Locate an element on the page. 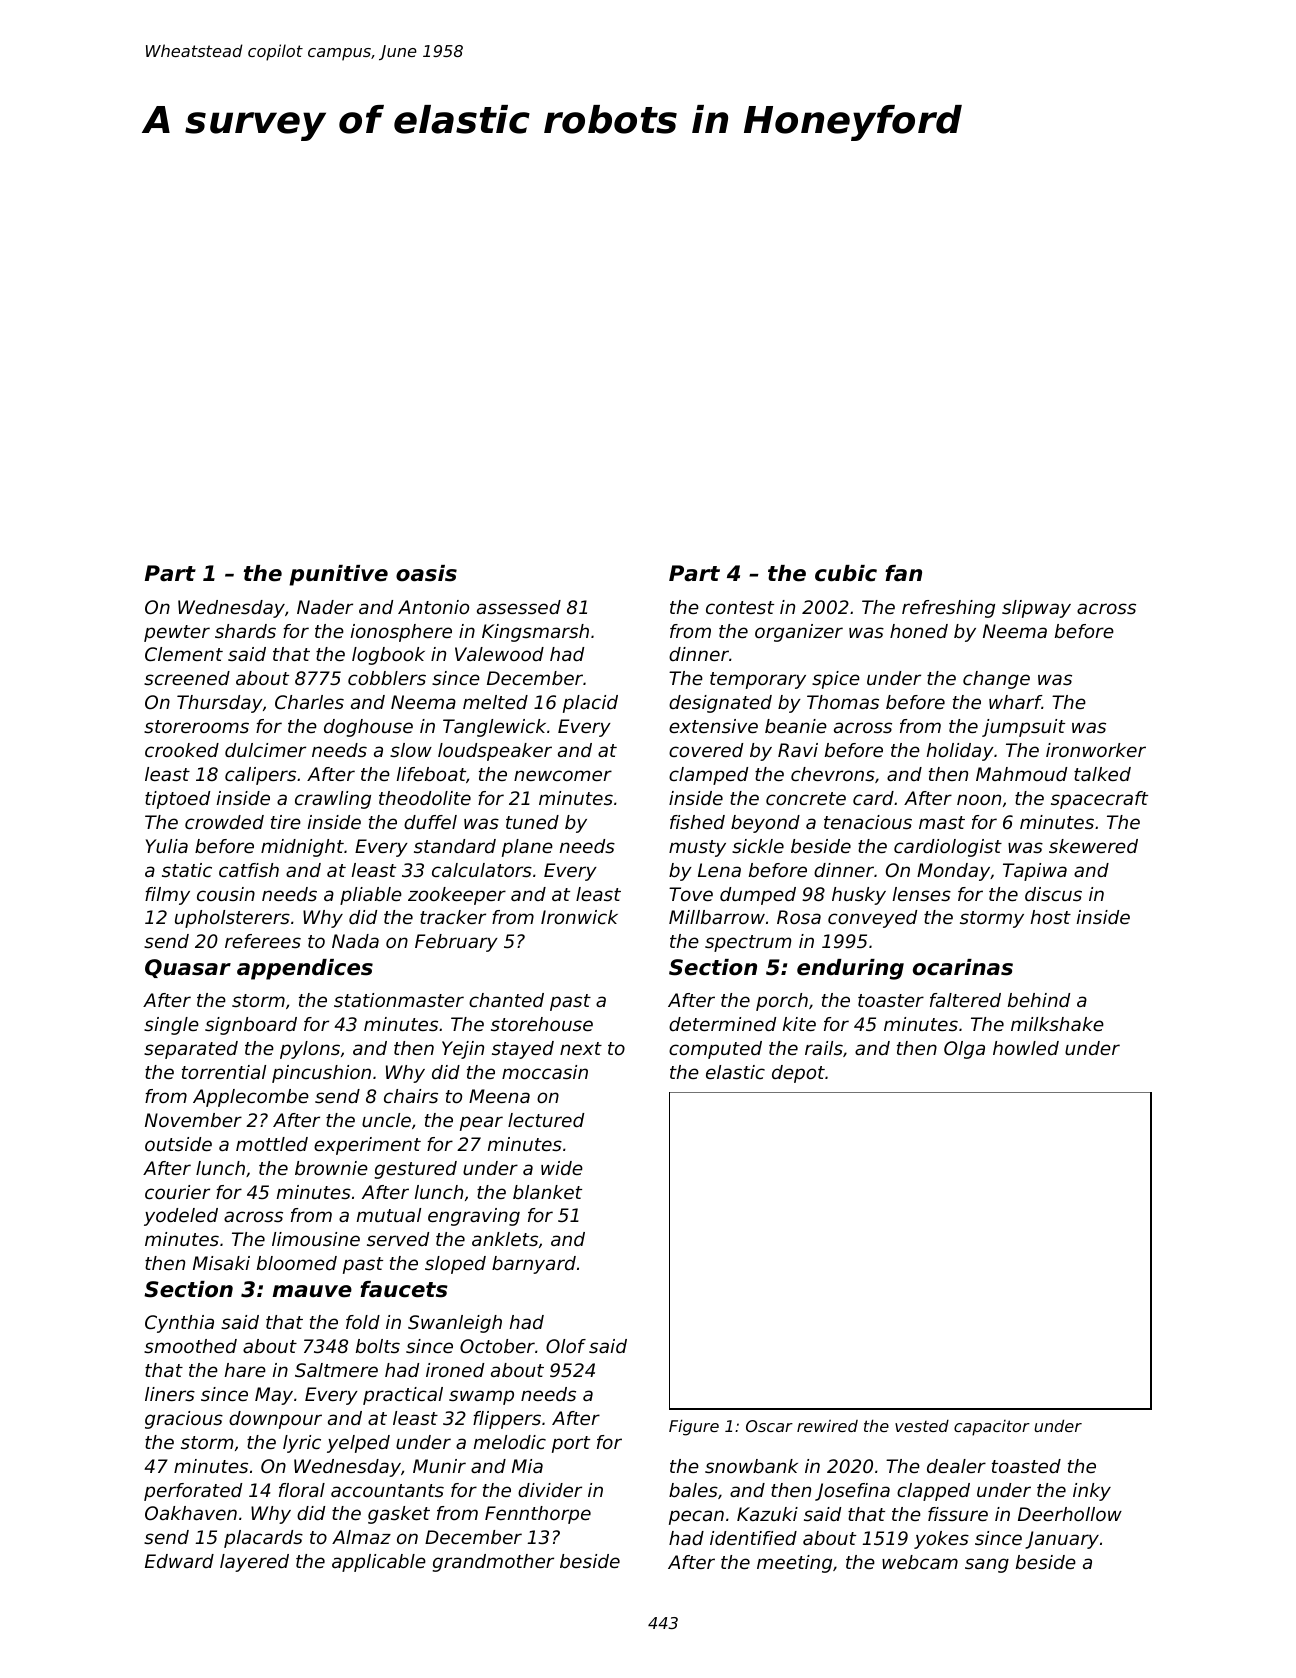 Image resolution: width=1296 pixels, height=1678 pixels. beanie is located at coordinates (796, 726).
